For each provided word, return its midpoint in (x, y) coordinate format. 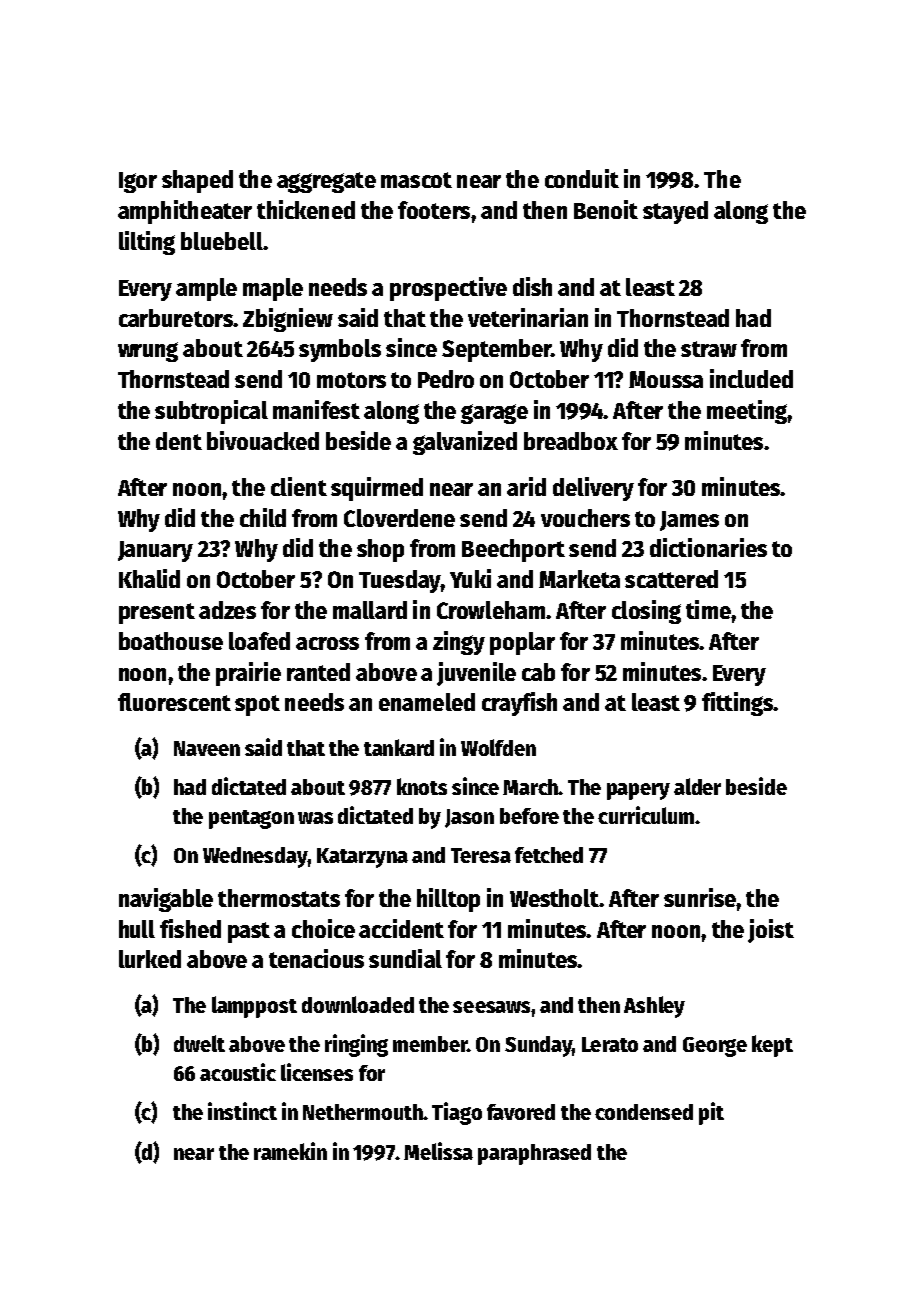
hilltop (448, 900)
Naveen (207, 748)
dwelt (199, 1043)
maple (273, 289)
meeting (747, 412)
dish (532, 286)
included (751, 378)
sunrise (700, 897)
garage (494, 414)
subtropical (211, 412)
